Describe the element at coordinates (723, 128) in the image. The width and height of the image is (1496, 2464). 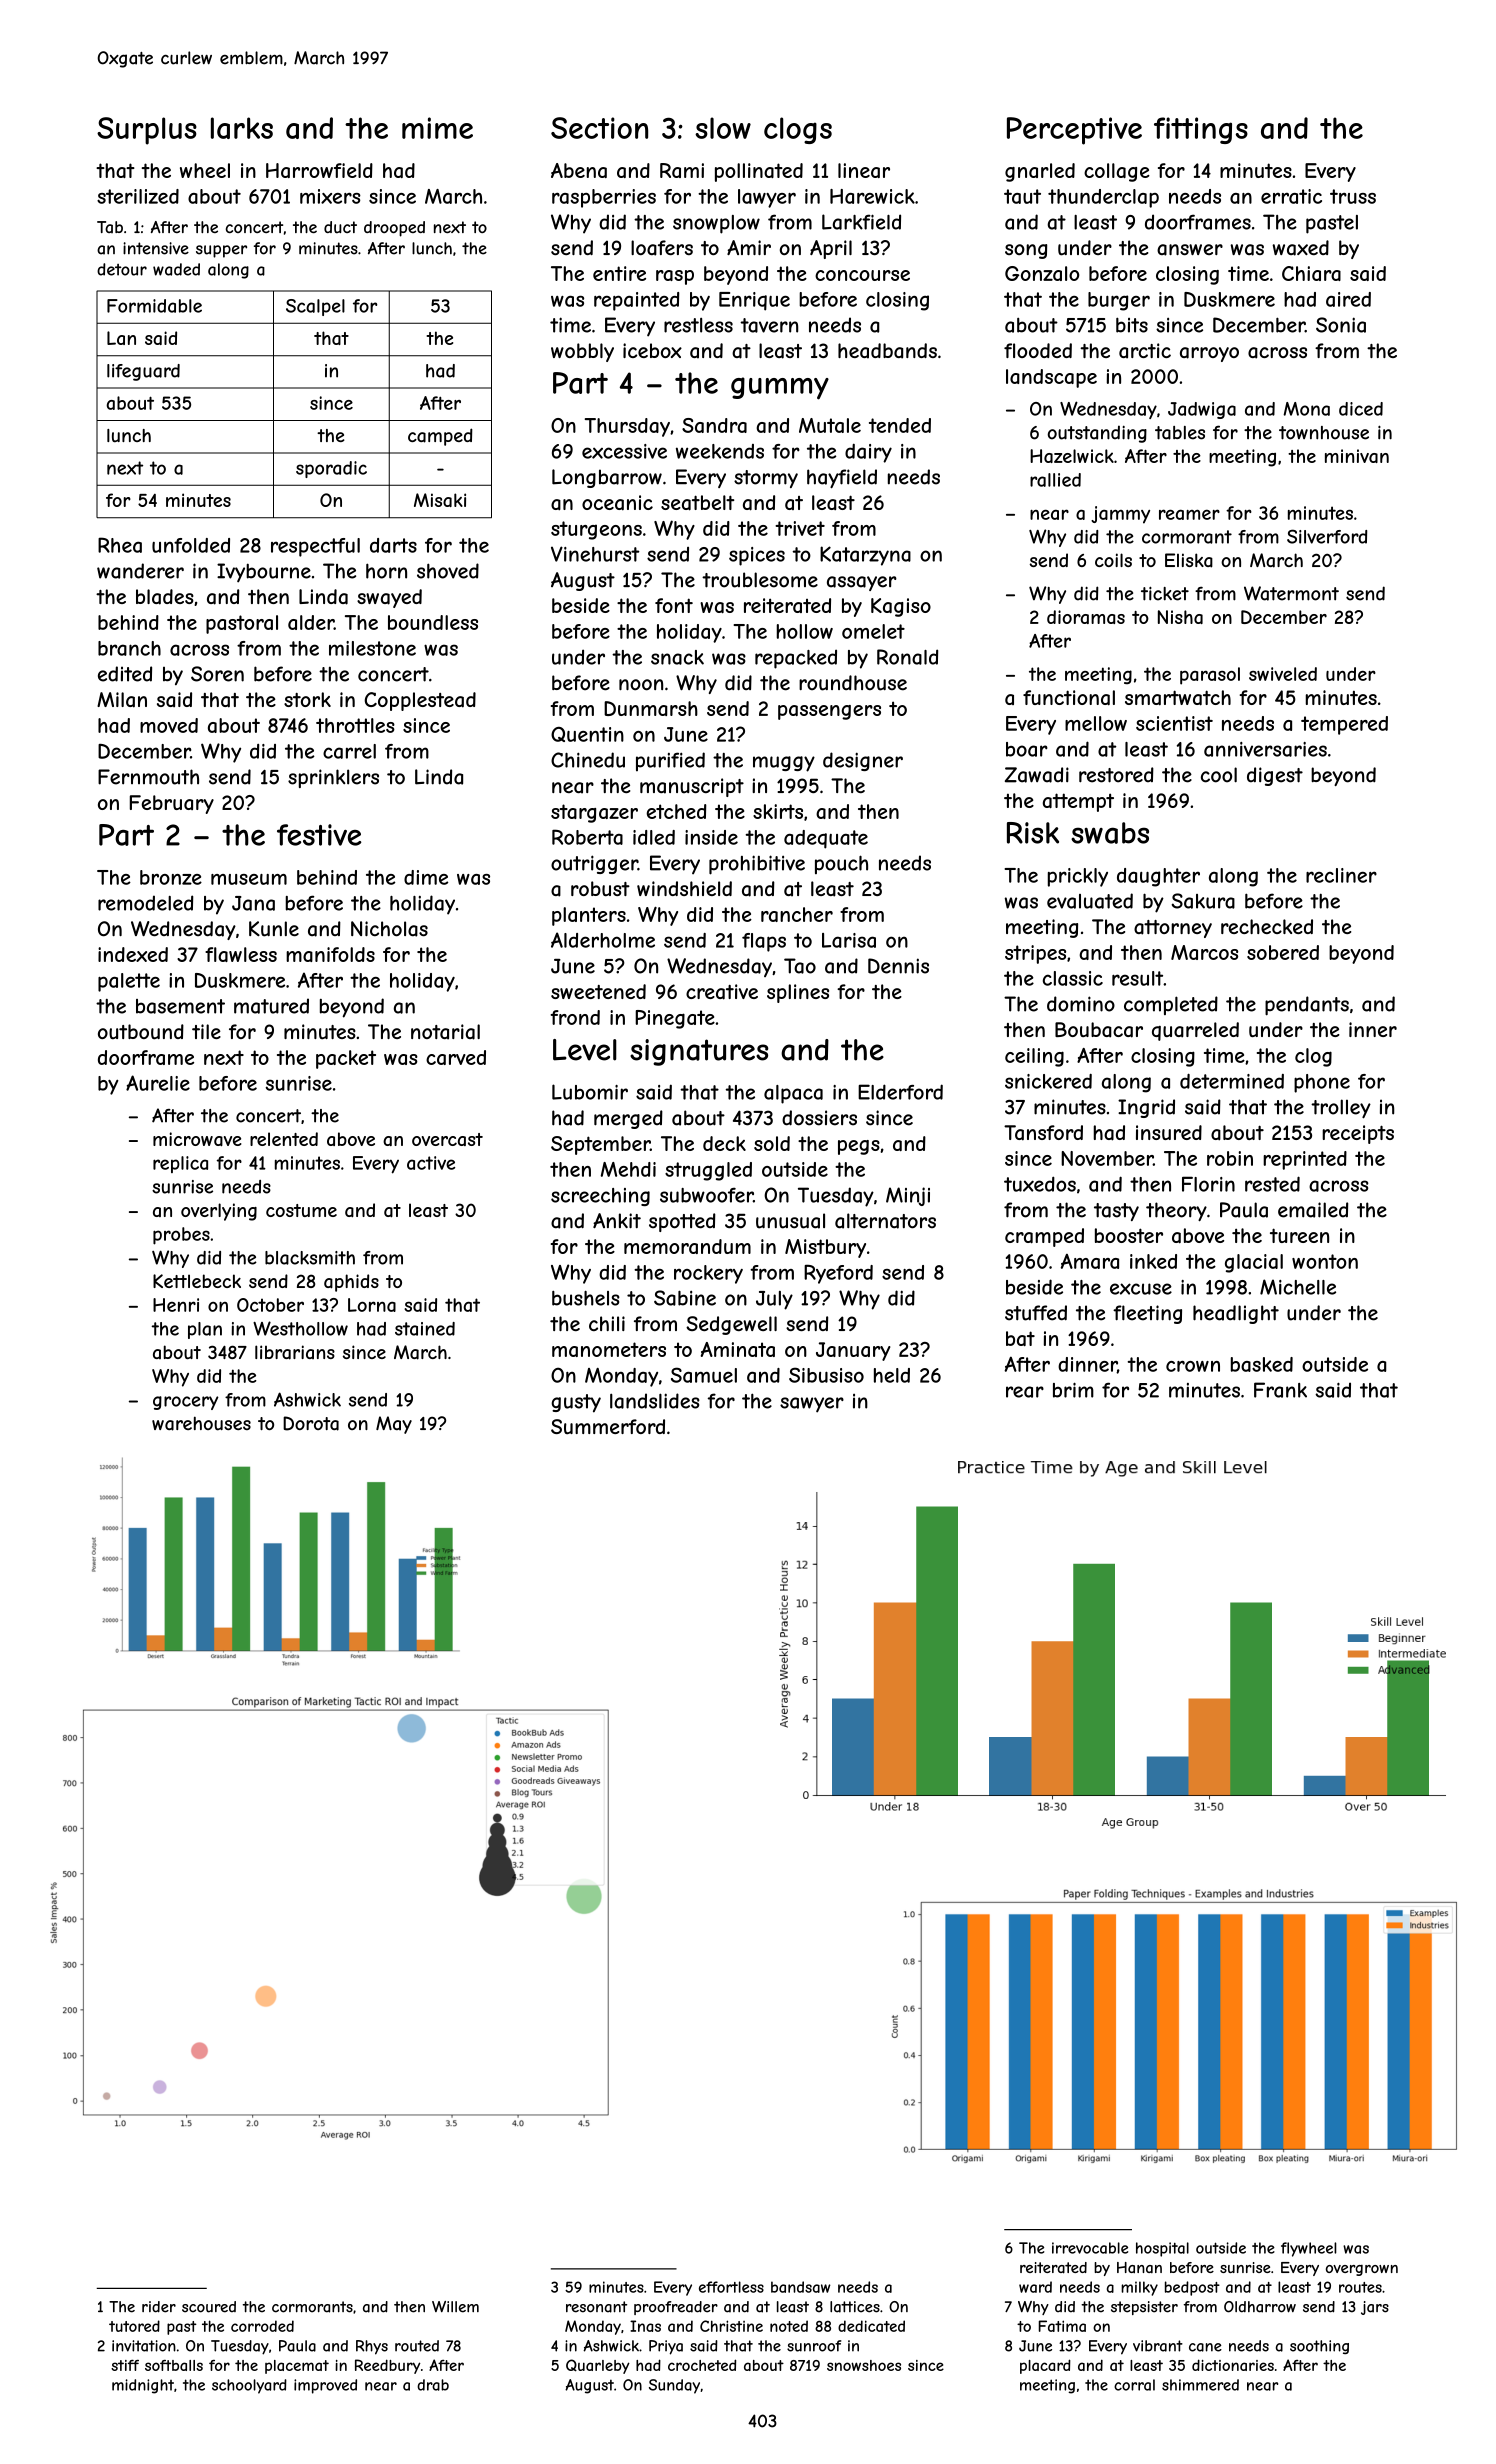
I see `slow` at that location.
